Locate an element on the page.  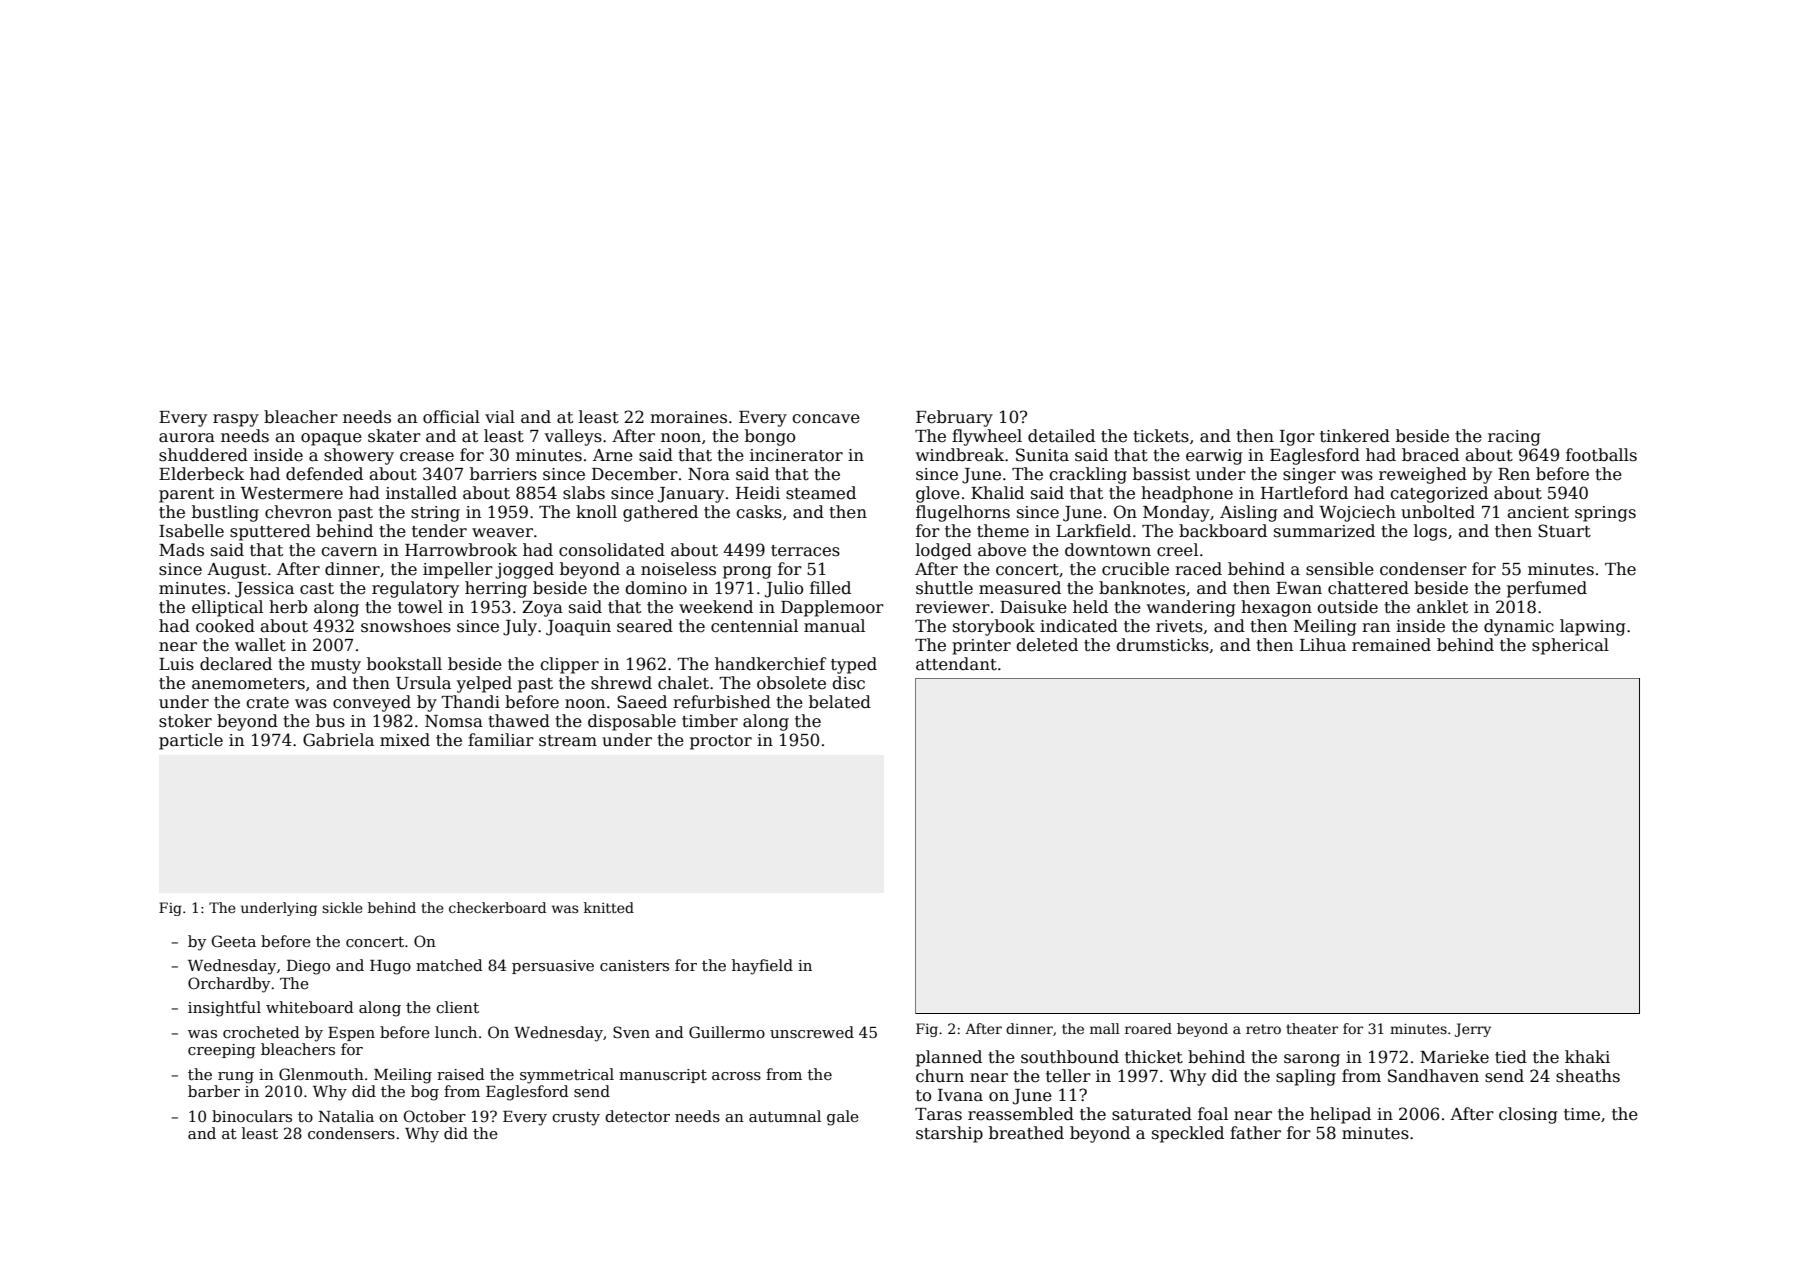
opaque is located at coordinates (331, 439).
